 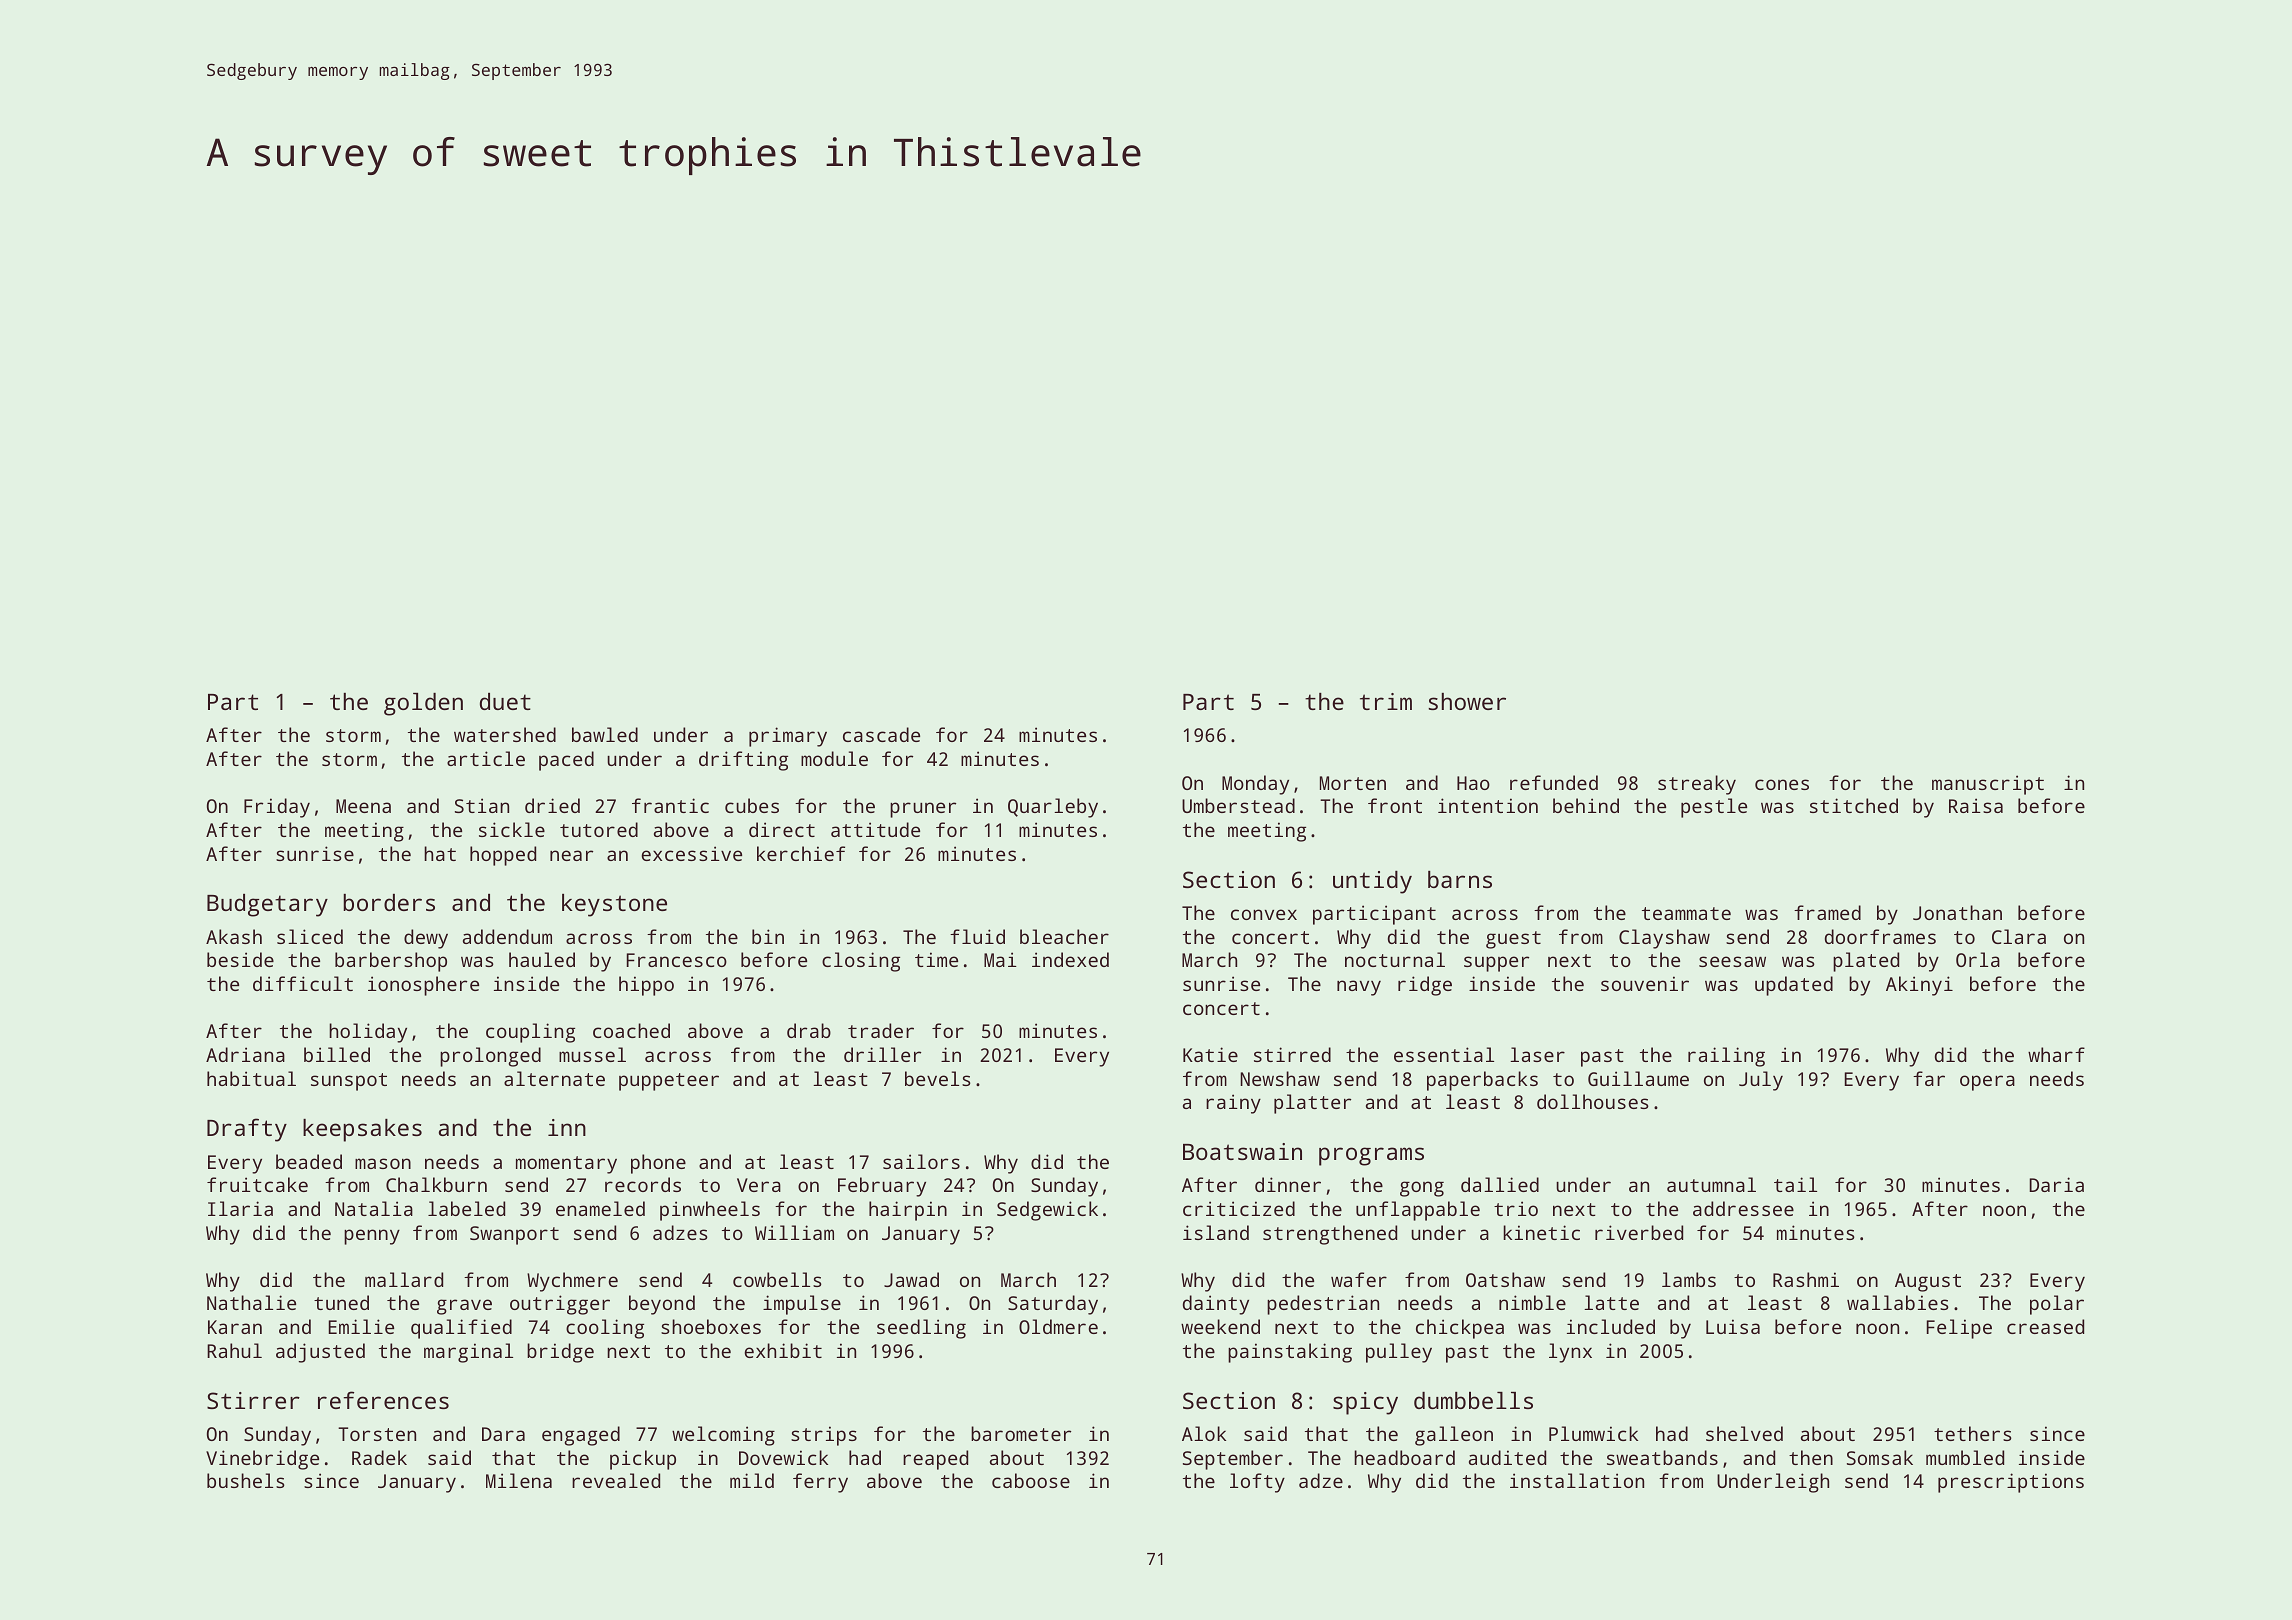 I want to click on trader, so click(x=881, y=1030).
